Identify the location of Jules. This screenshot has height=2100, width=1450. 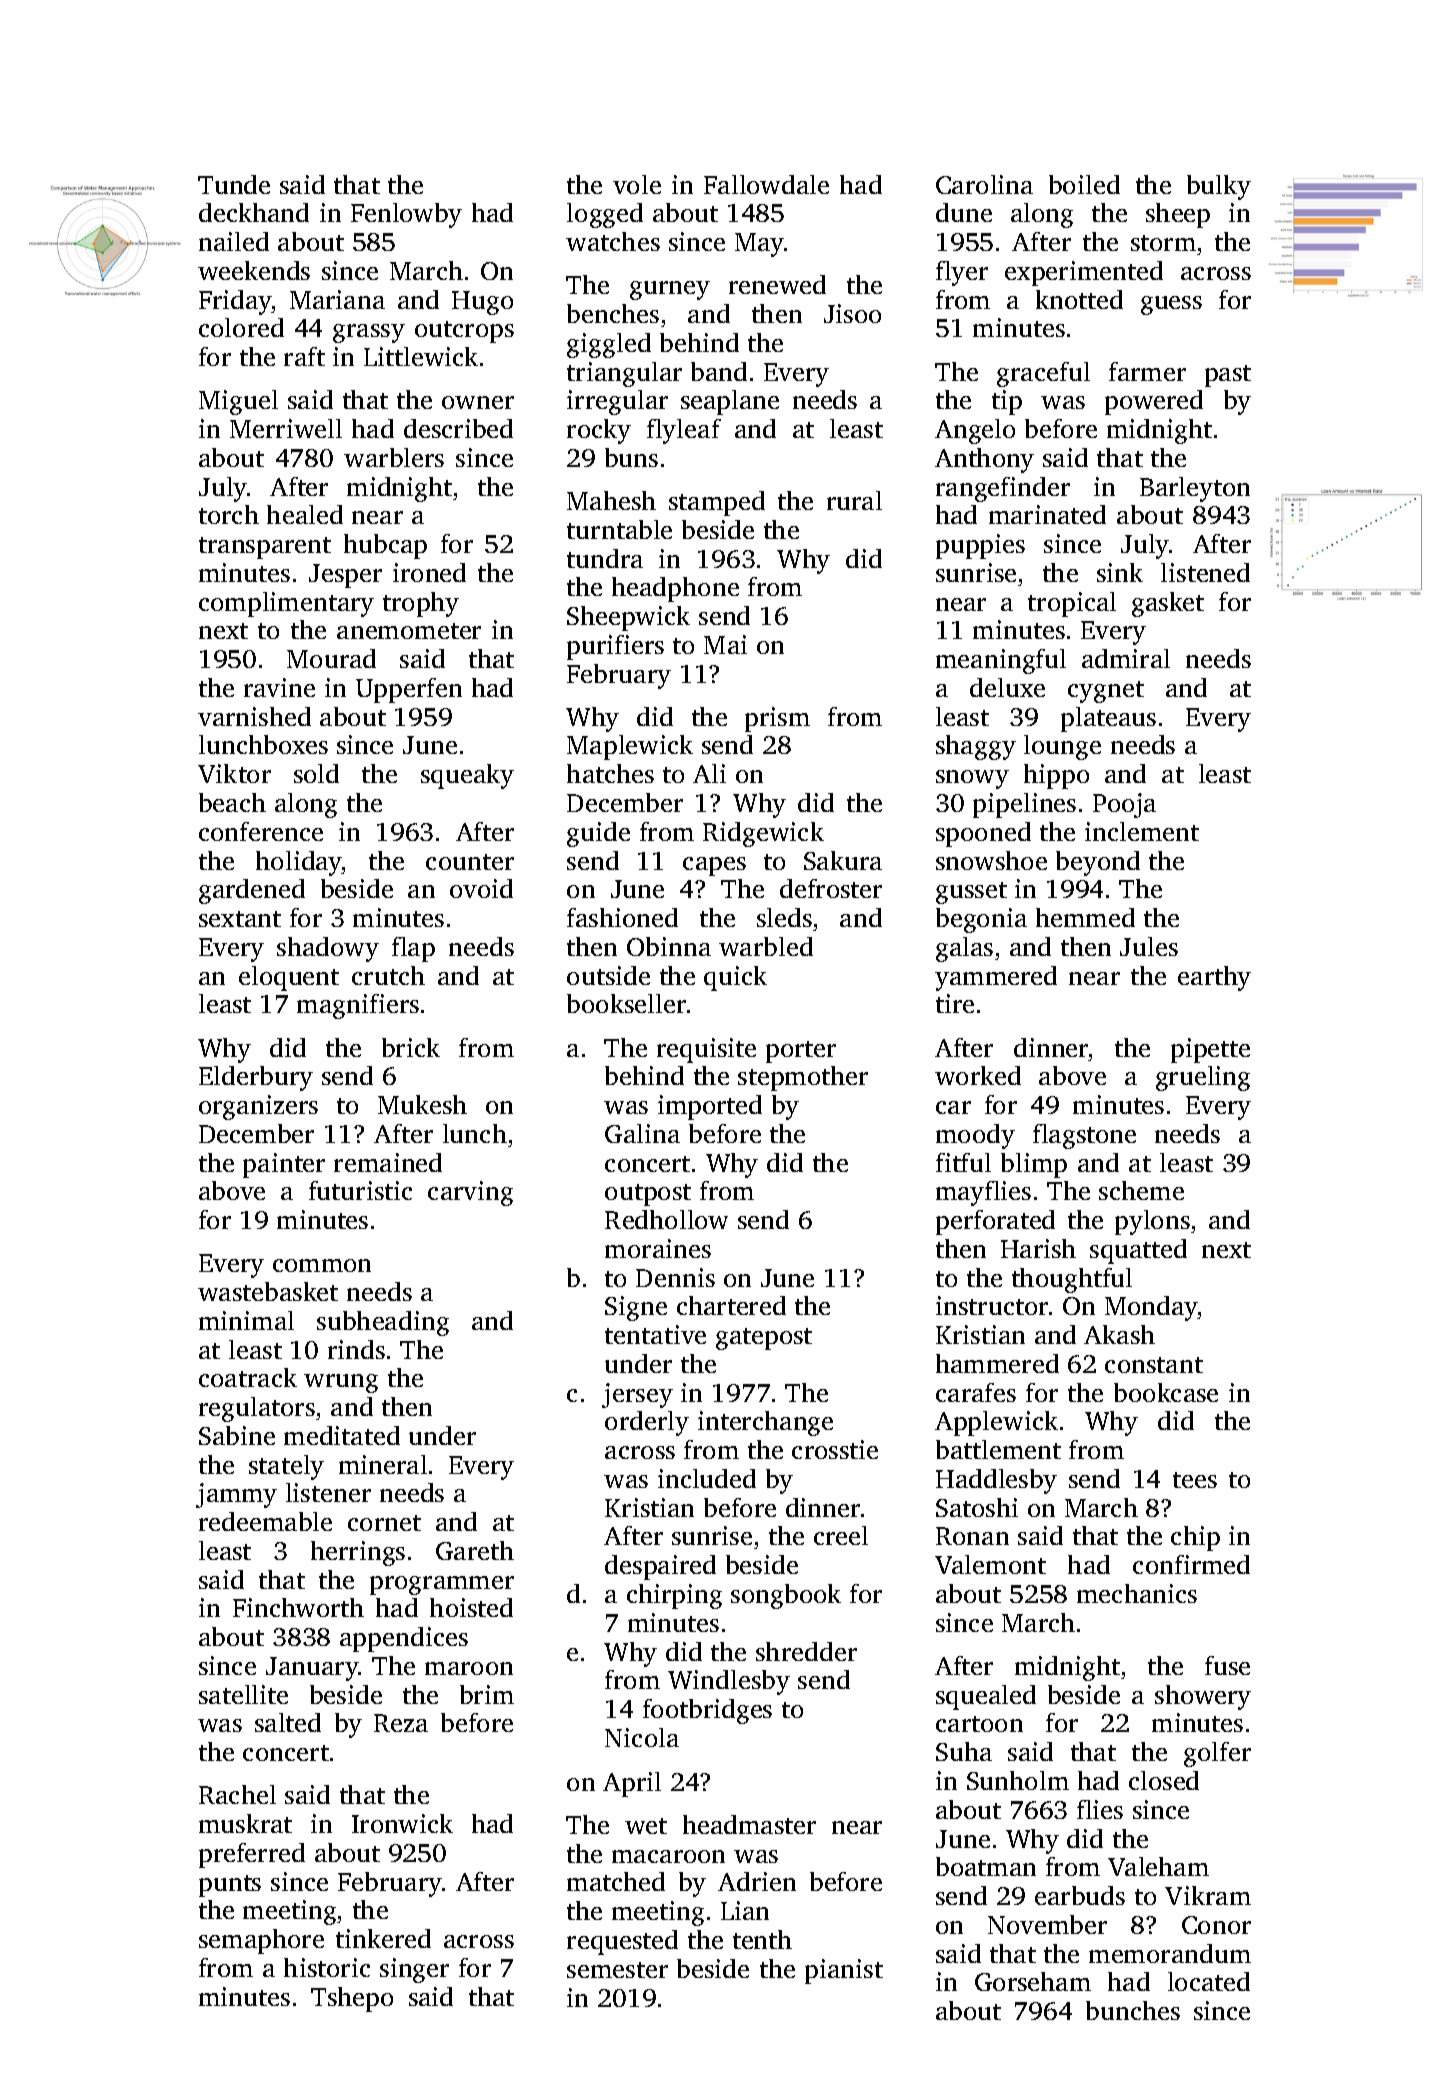
(1149, 946).
